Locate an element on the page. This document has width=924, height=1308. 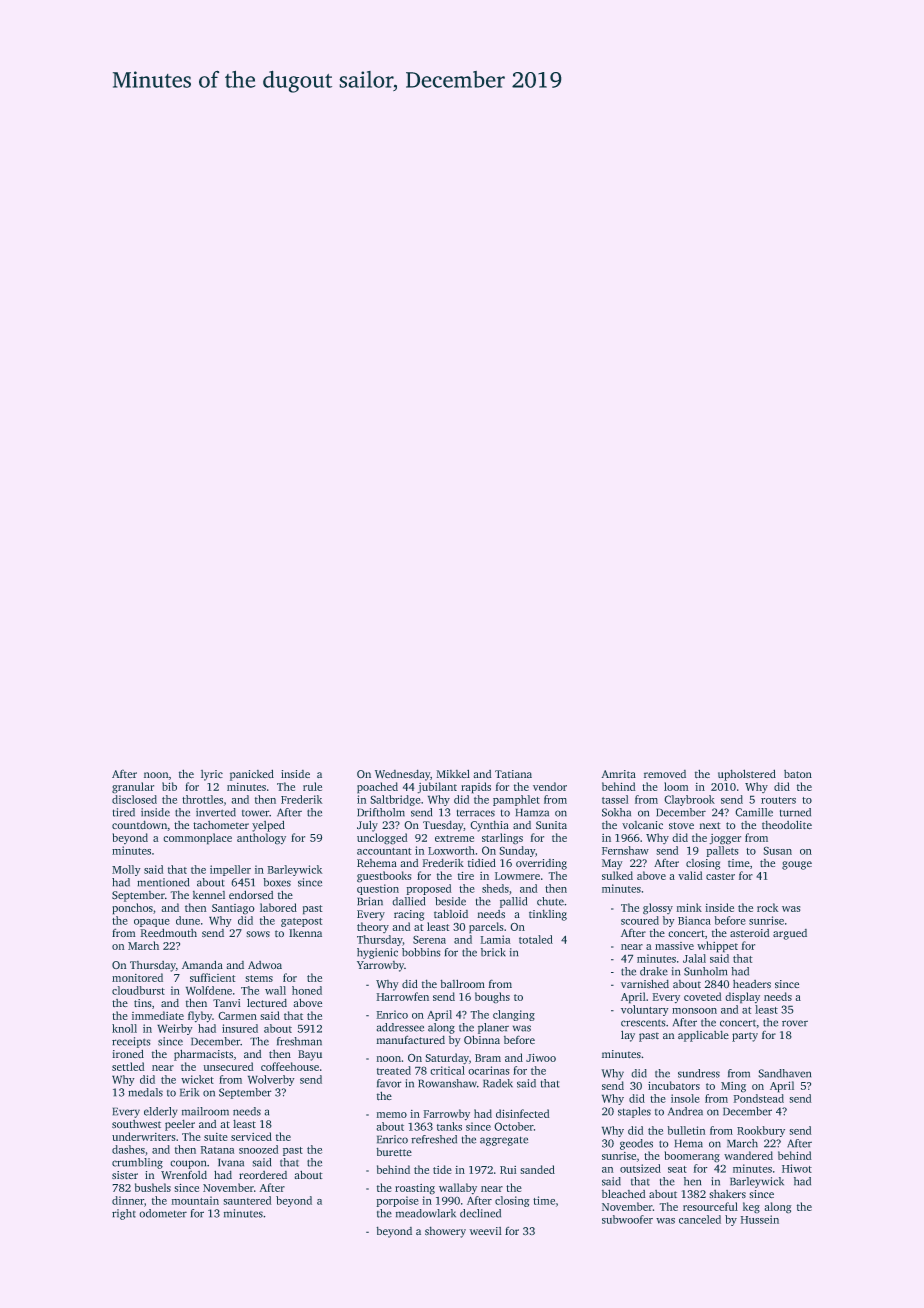
Saltbridge is located at coordinates (396, 800).
